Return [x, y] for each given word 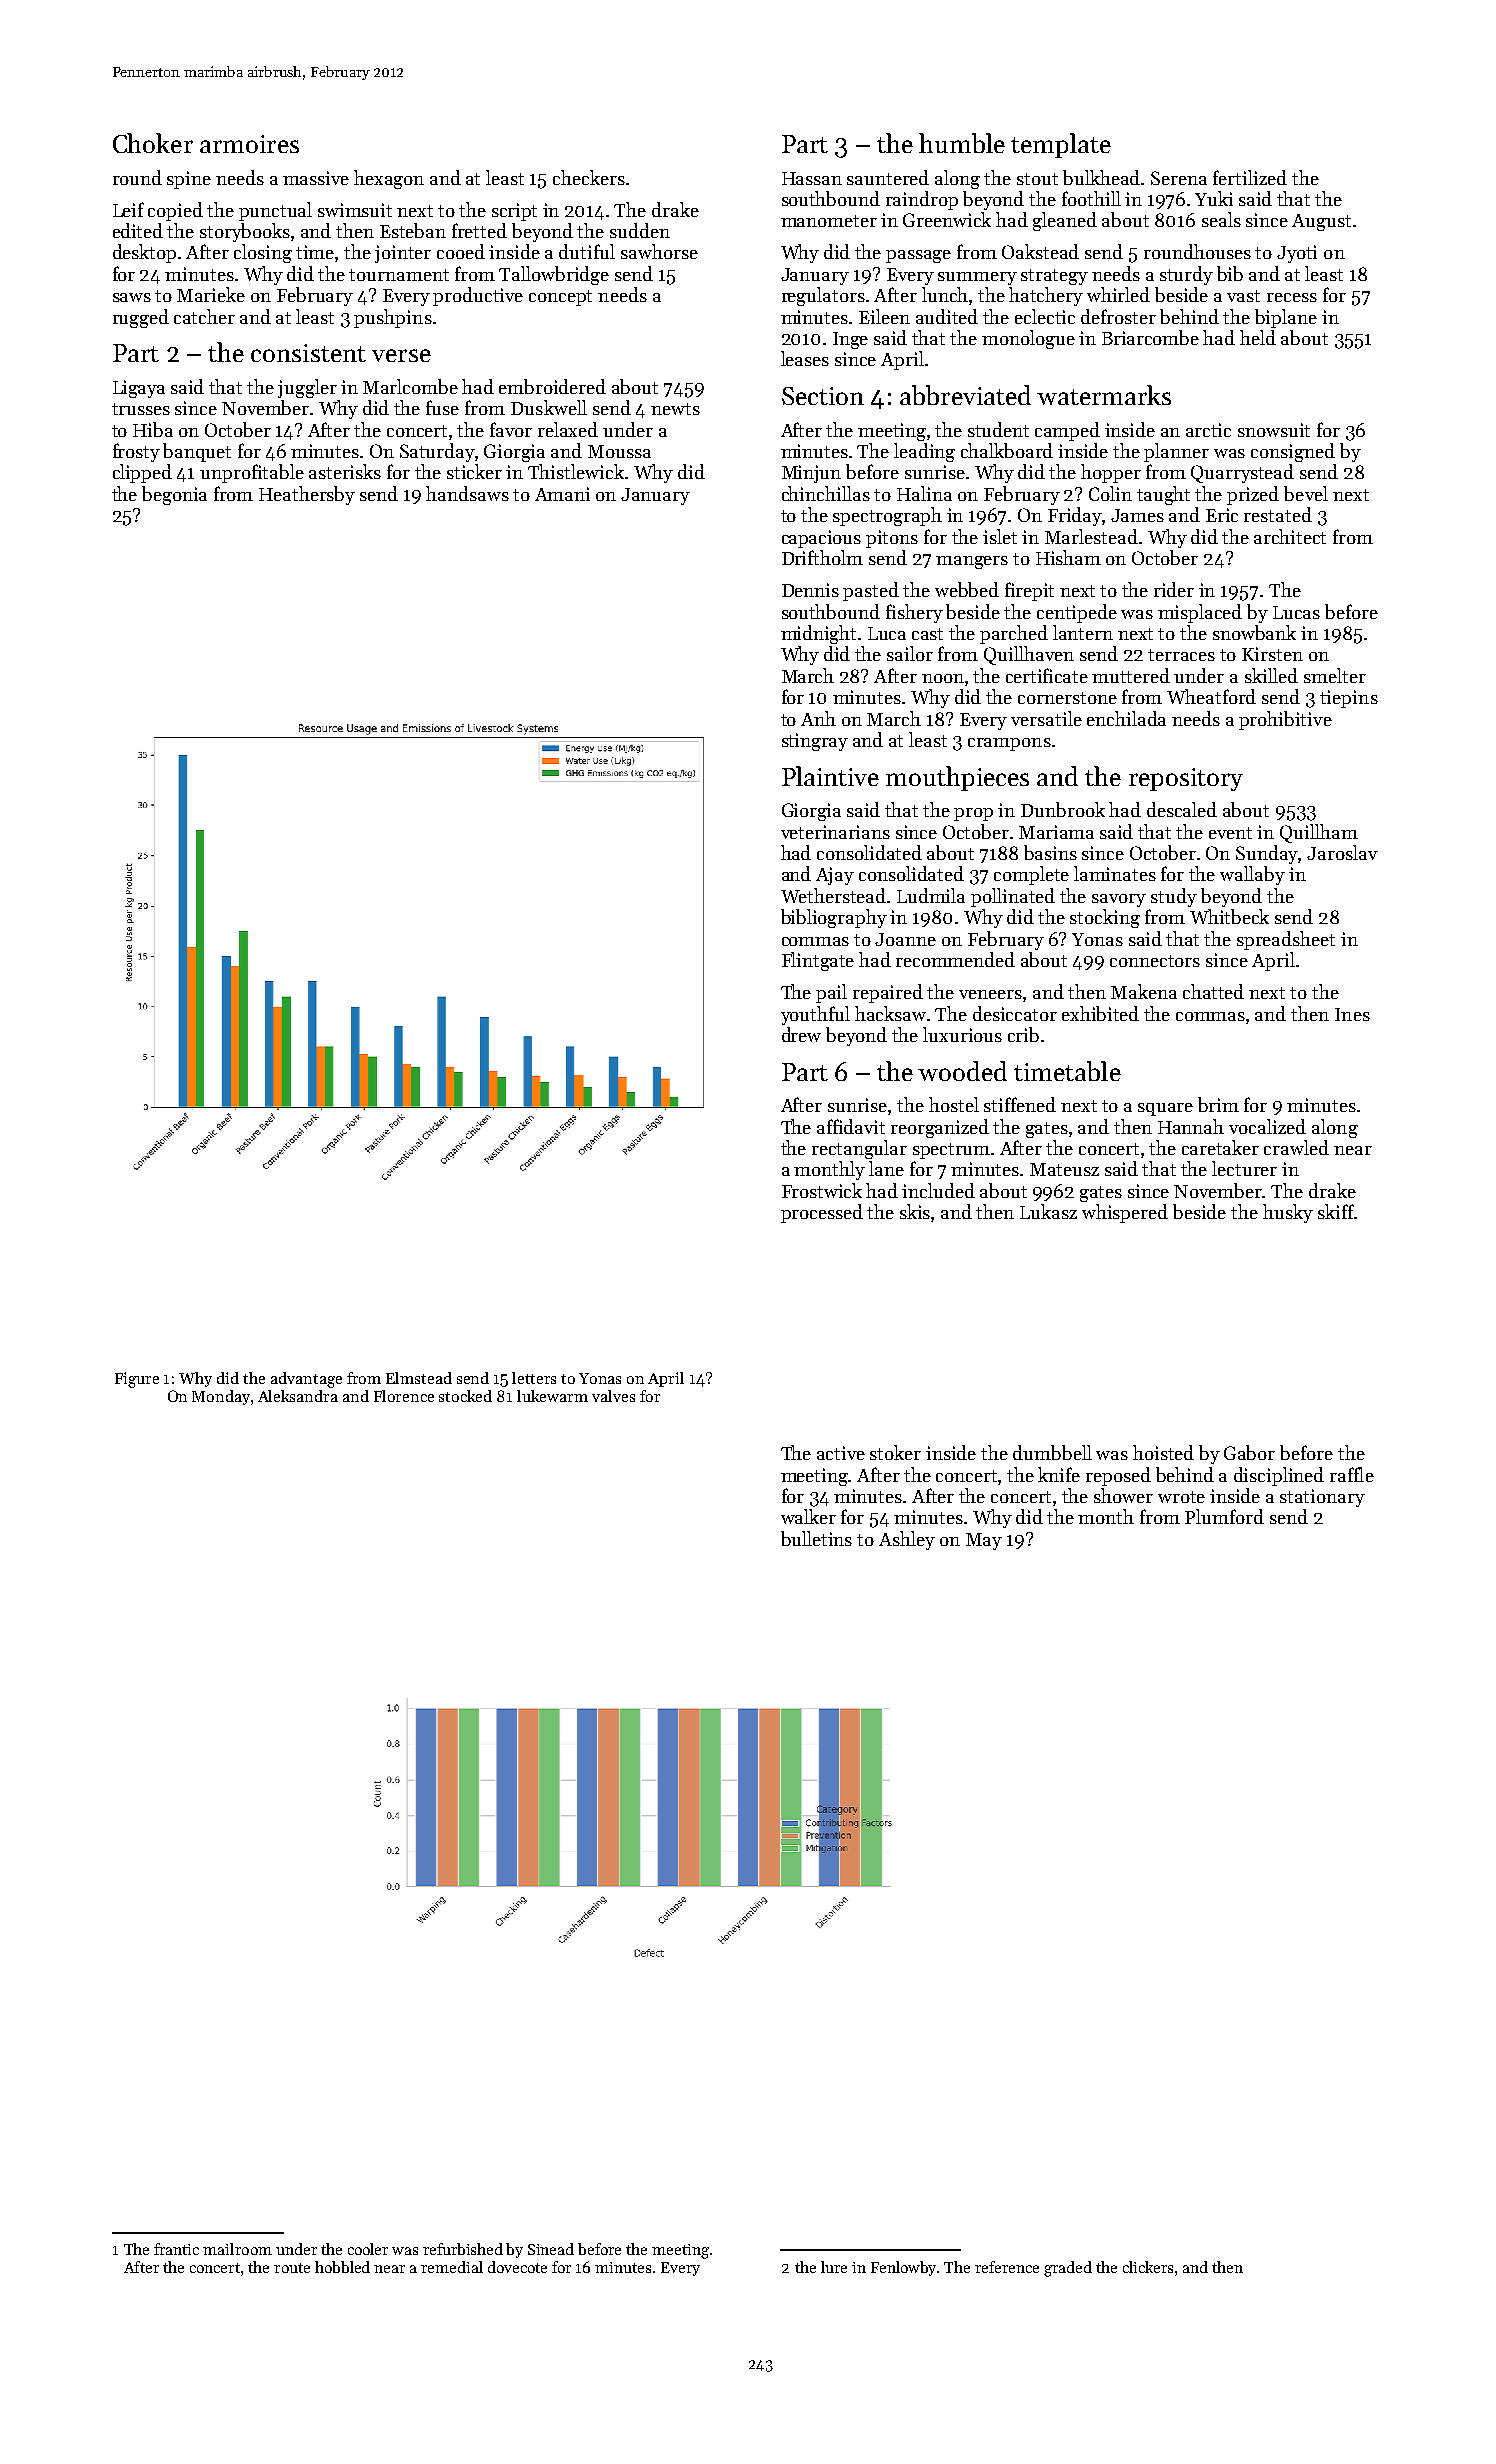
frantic [176, 2249]
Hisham [1068, 557]
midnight [818, 634]
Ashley [907, 1540]
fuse [442, 407]
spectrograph [887, 516]
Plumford [1224, 1516]
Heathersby [307, 495]
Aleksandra [298, 1396]
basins [1050, 852]
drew [801, 1034]
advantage [306, 1380]
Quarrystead [1242, 473]
